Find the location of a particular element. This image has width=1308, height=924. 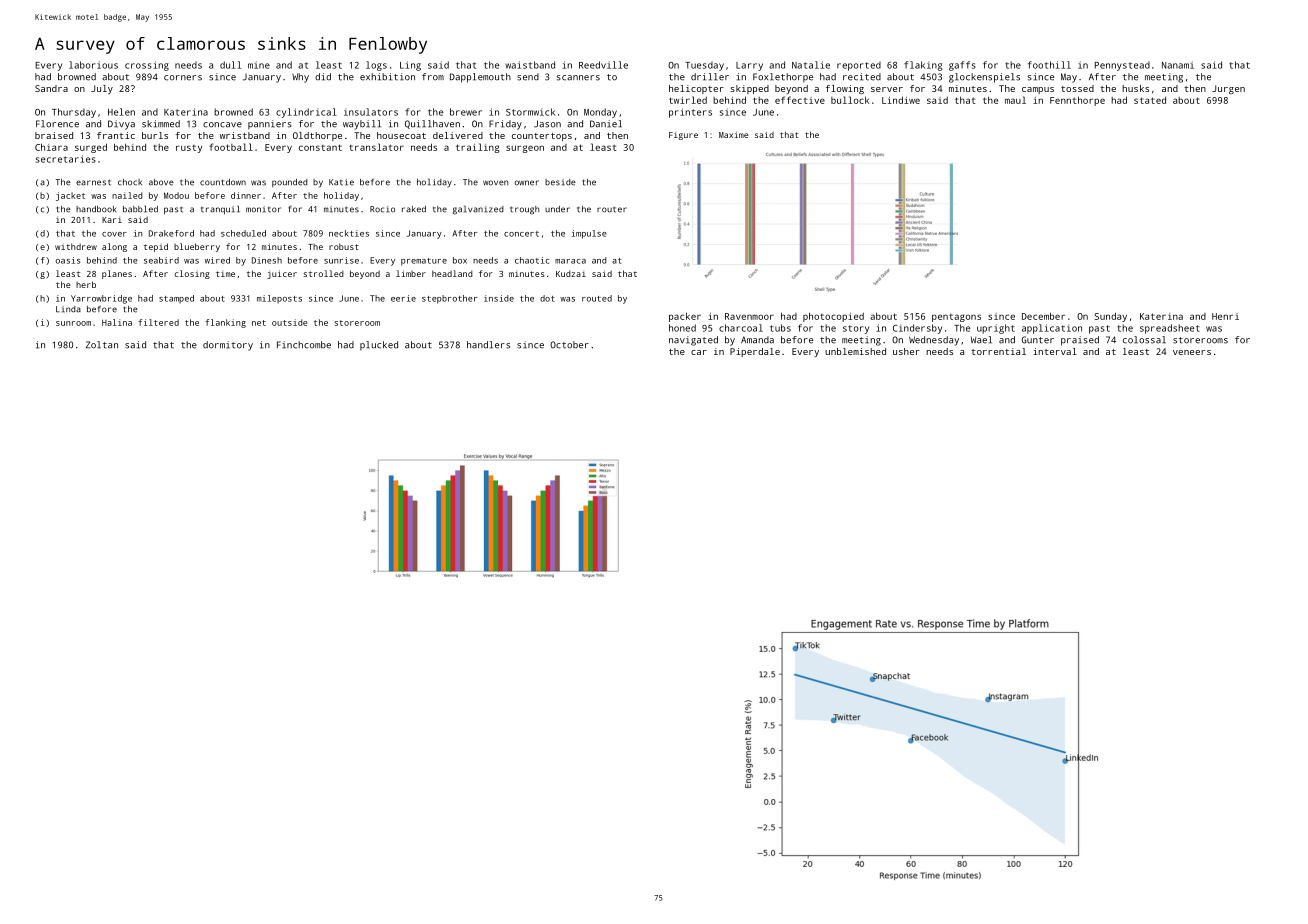

crossing is located at coordinates (147, 66).
